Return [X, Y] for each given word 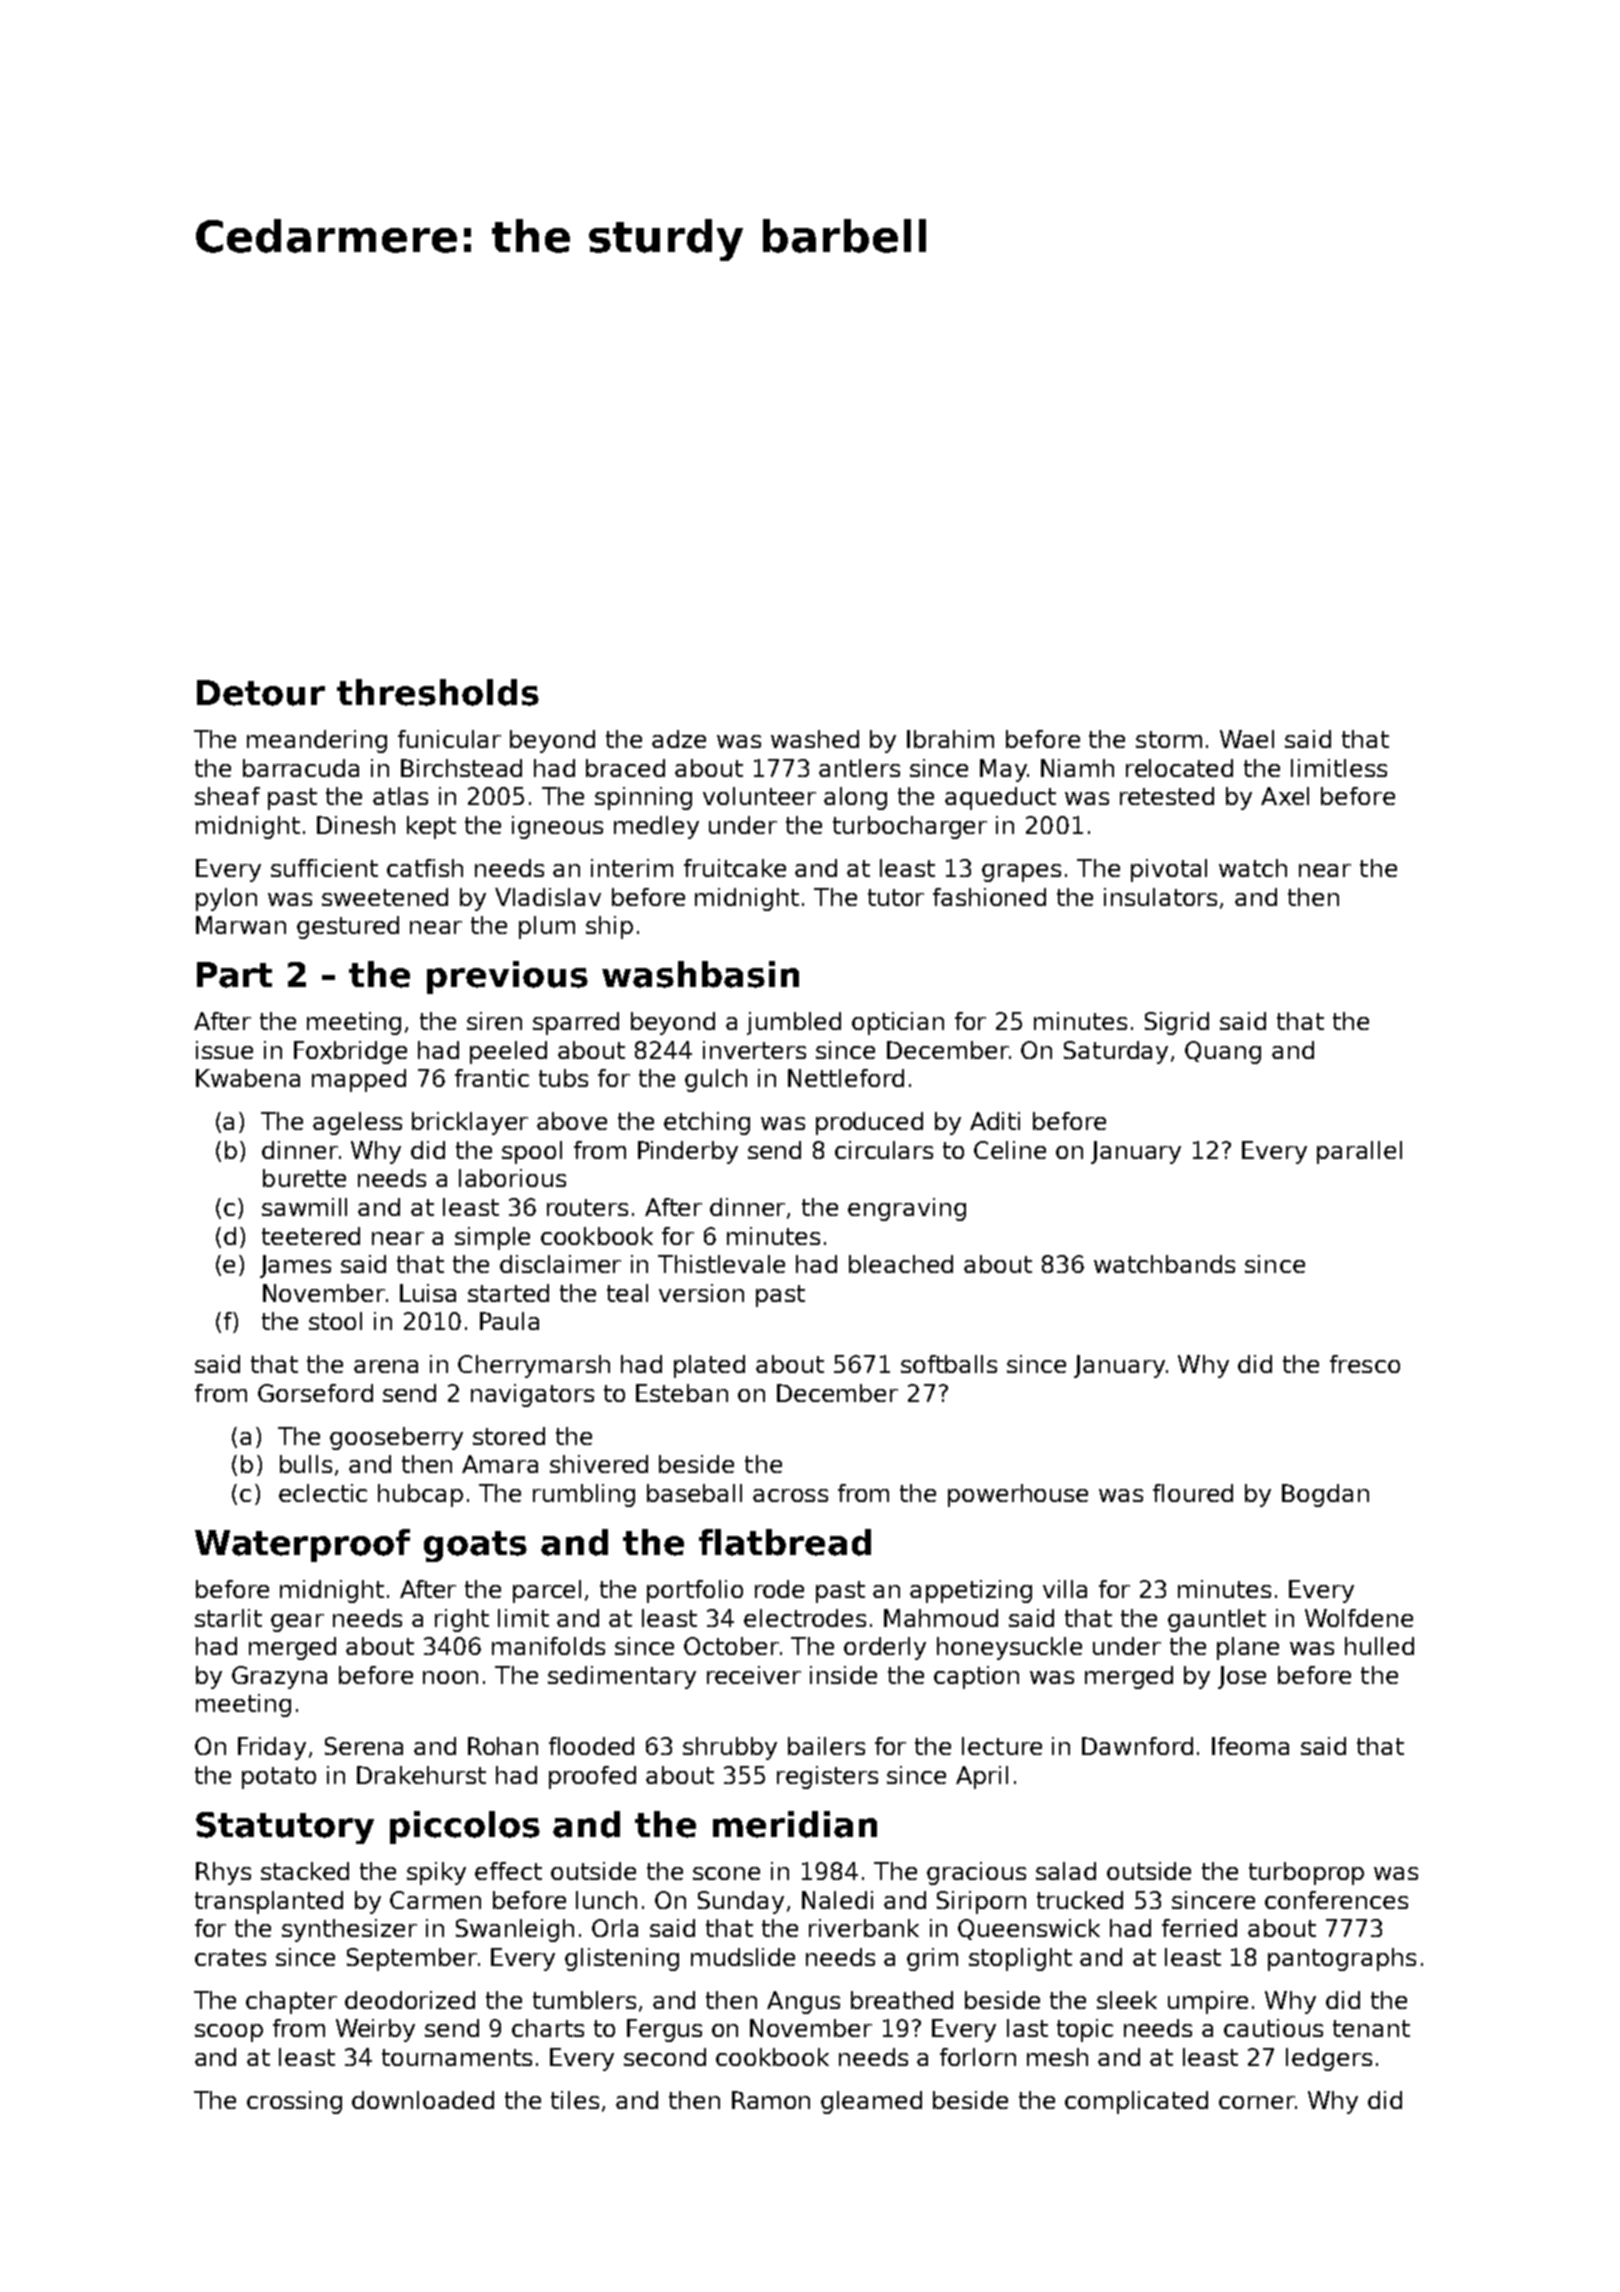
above [572, 1121]
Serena [364, 1746]
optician [898, 1023]
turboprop [1306, 1873]
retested [1167, 796]
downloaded [423, 2100]
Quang [1223, 1052]
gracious [976, 1873]
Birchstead [461, 768]
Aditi [995, 1121]
